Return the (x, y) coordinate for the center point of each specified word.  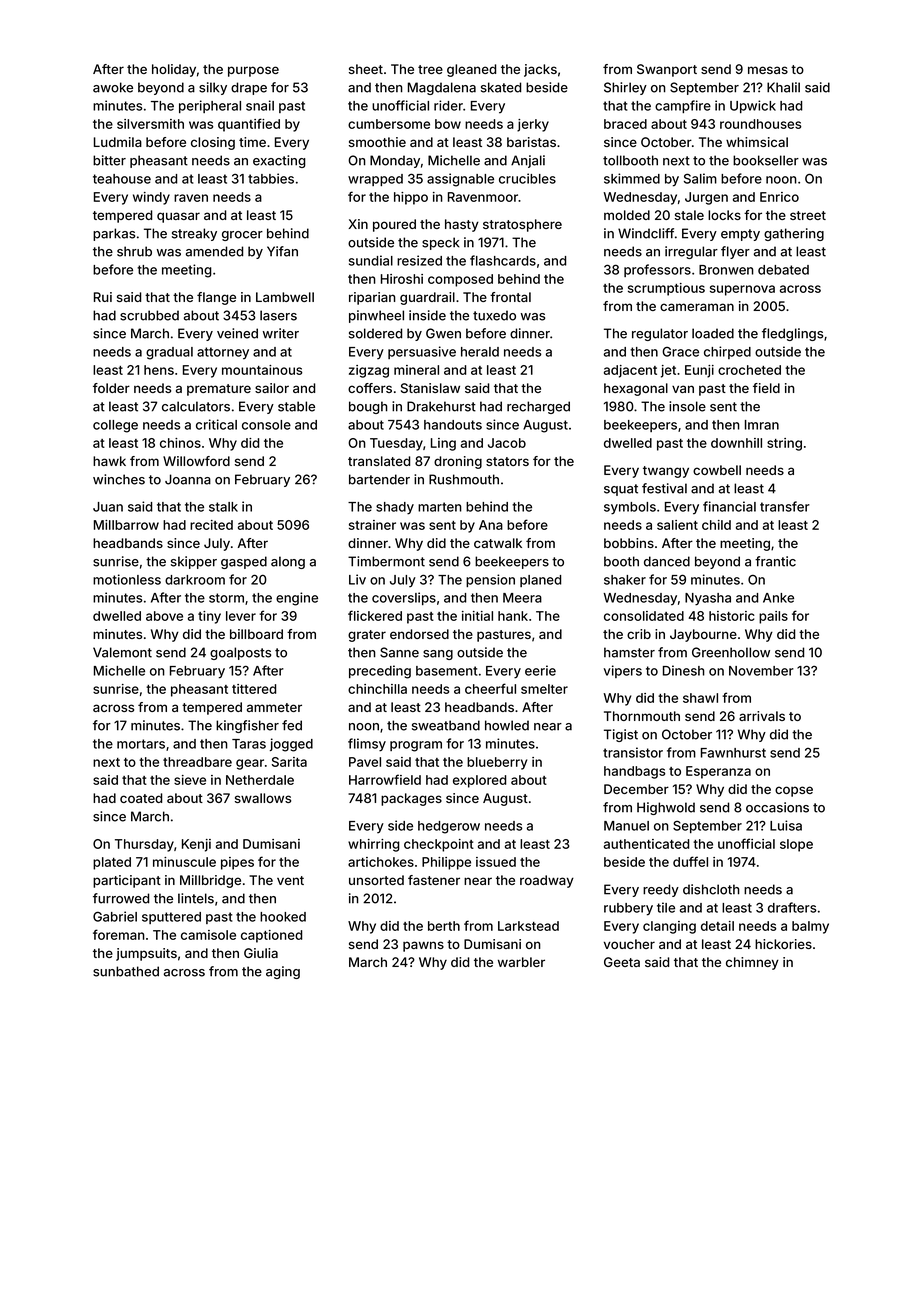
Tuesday (396, 444)
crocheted (749, 370)
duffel (690, 861)
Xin (358, 224)
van (683, 389)
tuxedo (494, 315)
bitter (109, 160)
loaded (713, 333)
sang (438, 655)
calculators (196, 406)
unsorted (376, 880)
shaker (625, 580)
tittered (254, 689)
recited (211, 525)
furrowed (121, 898)
